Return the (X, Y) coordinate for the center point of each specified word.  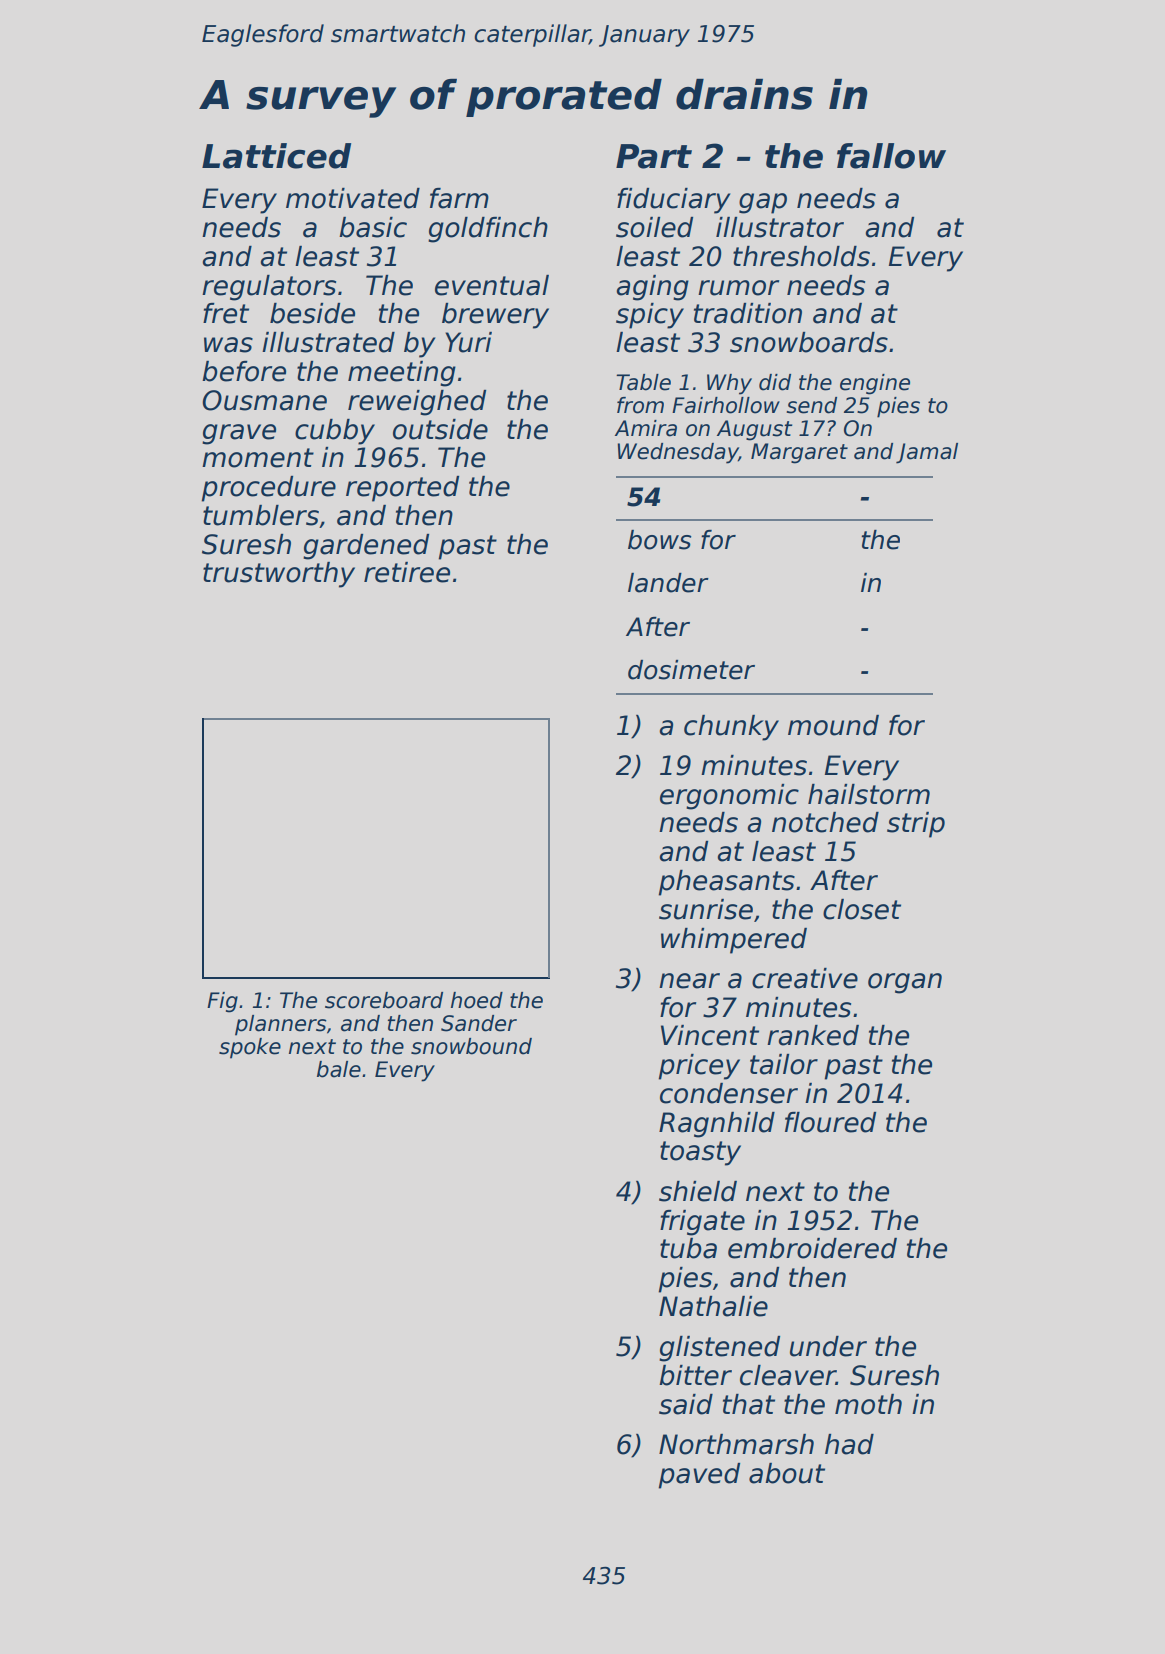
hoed (477, 1000)
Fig (222, 1002)
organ (905, 983)
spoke (250, 1048)
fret (226, 313)
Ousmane (265, 400)
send (811, 405)
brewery (495, 316)
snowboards (809, 342)
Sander (479, 1023)
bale (339, 1069)
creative (805, 978)
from (640, 405)
